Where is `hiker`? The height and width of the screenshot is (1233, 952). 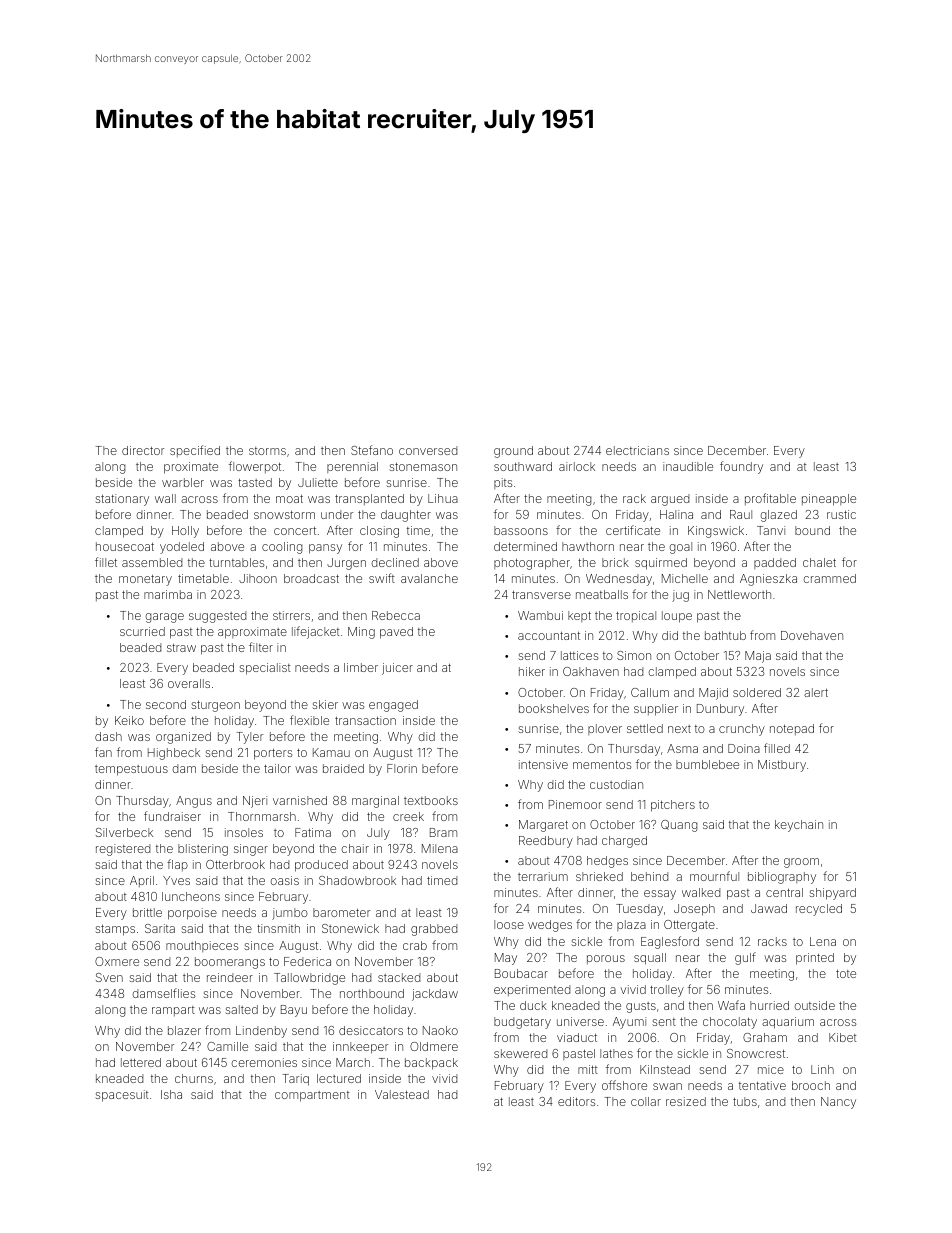 hiker is located at coordinates (532, 671).
